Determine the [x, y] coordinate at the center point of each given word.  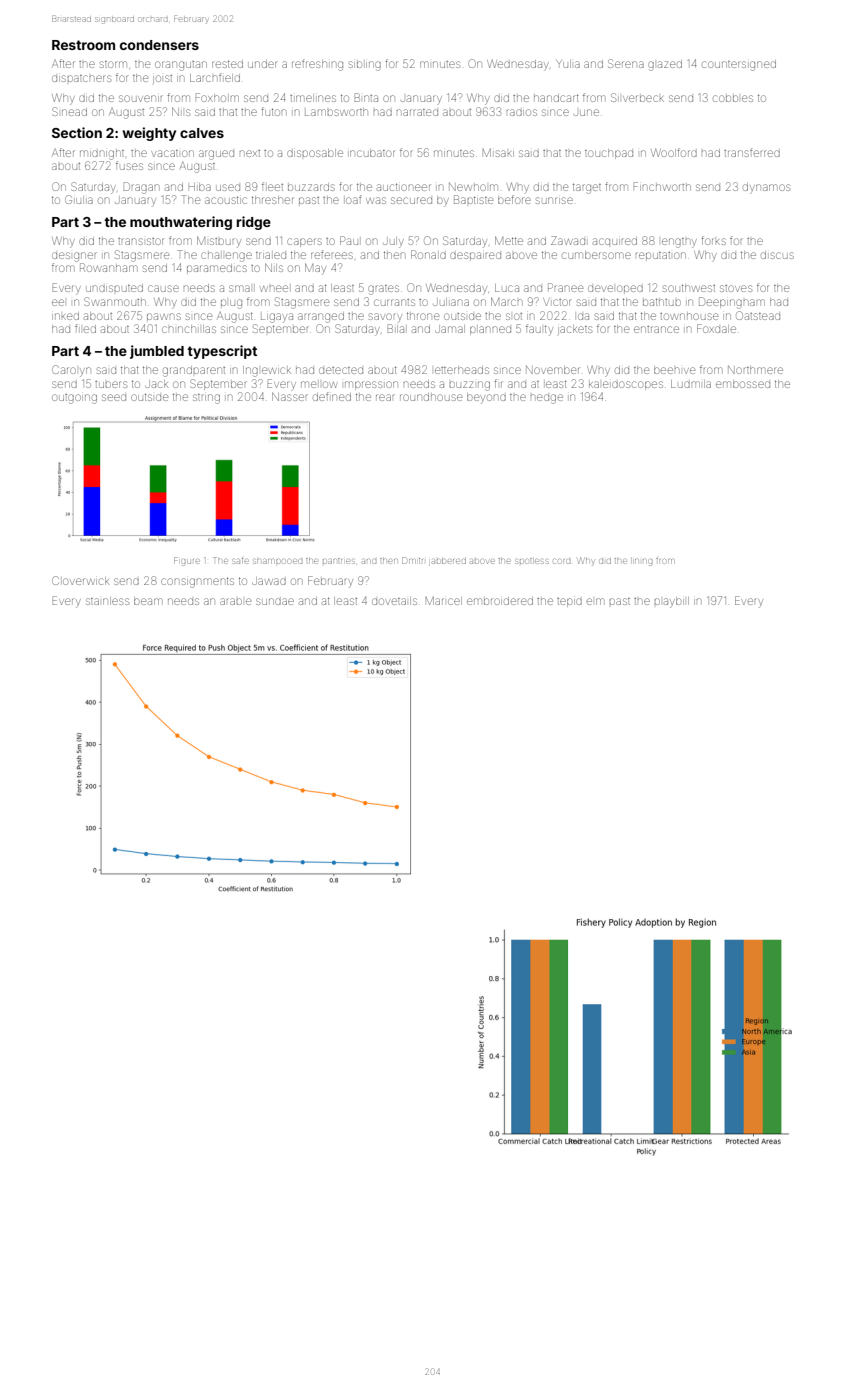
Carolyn [71, 371]
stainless [107, 601]
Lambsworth [336, 112]
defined [332, 396]
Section [77, 132]
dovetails [394, 601]
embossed [743, 384]
